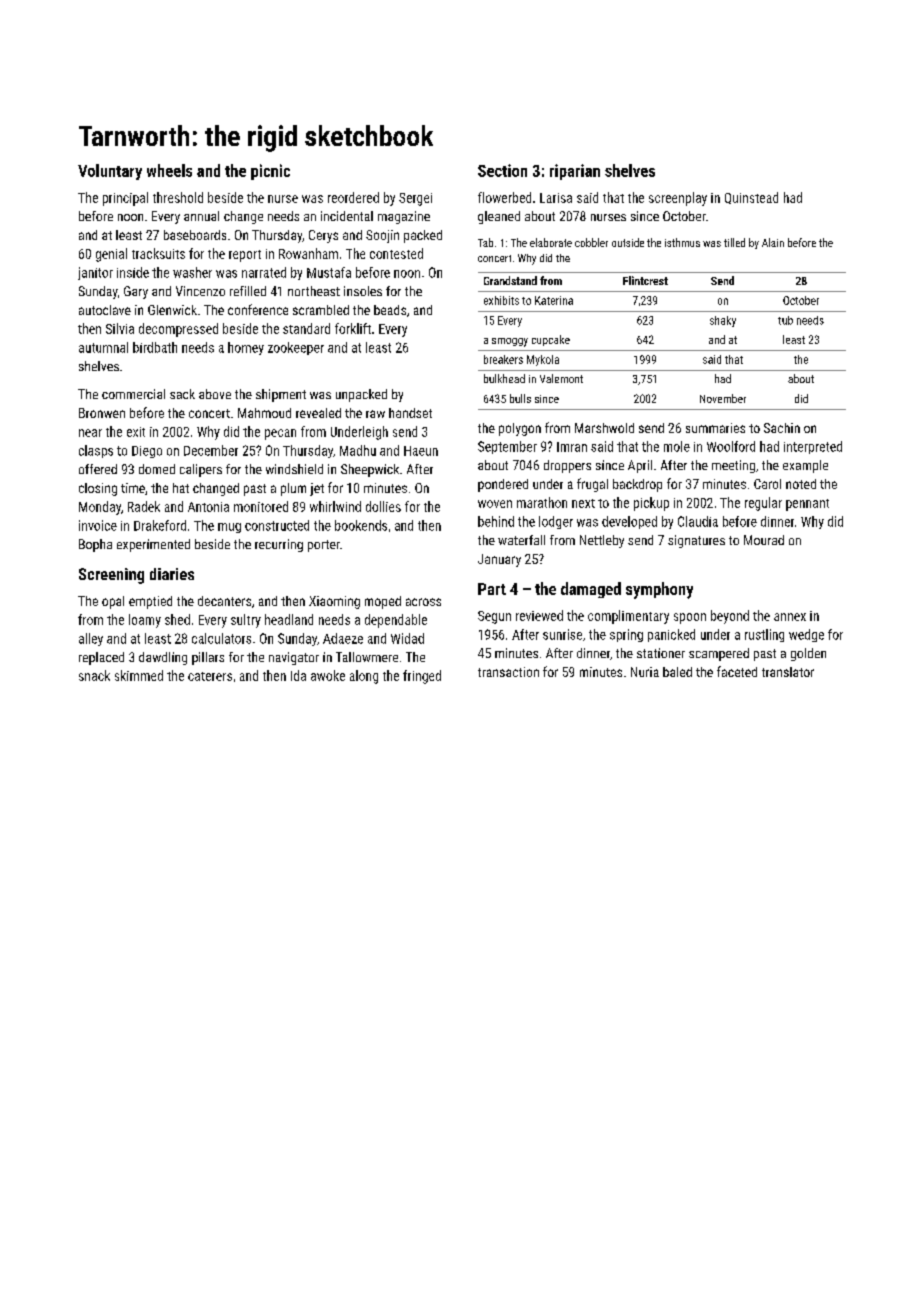 Image resolution: width=924 pixels, height=1308 pixels. Describe the element at coordinates (353, 197) in the image. I see `reordered` at that location.
